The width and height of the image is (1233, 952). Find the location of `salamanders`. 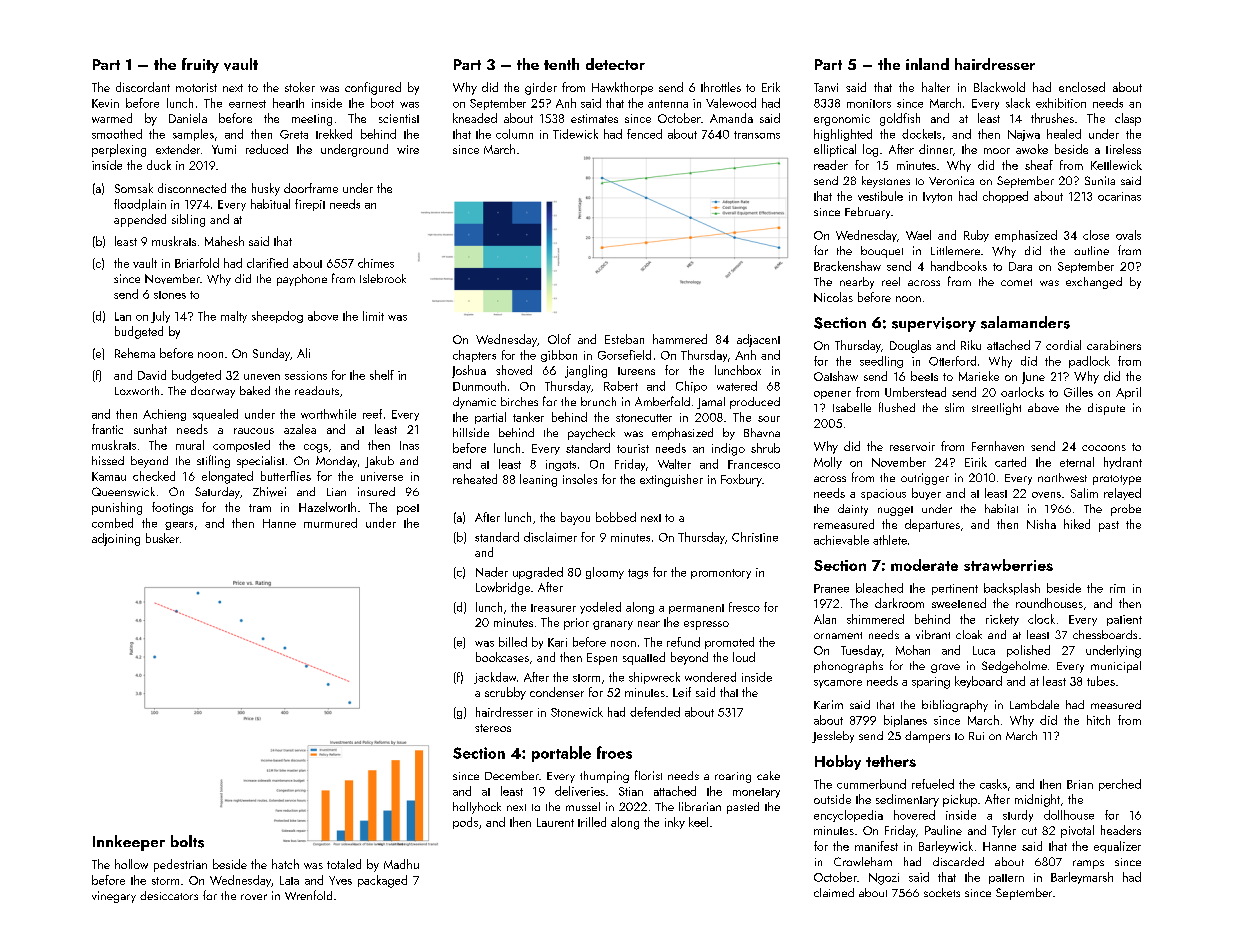

salamanders is located at coordinates (1025, 322).
